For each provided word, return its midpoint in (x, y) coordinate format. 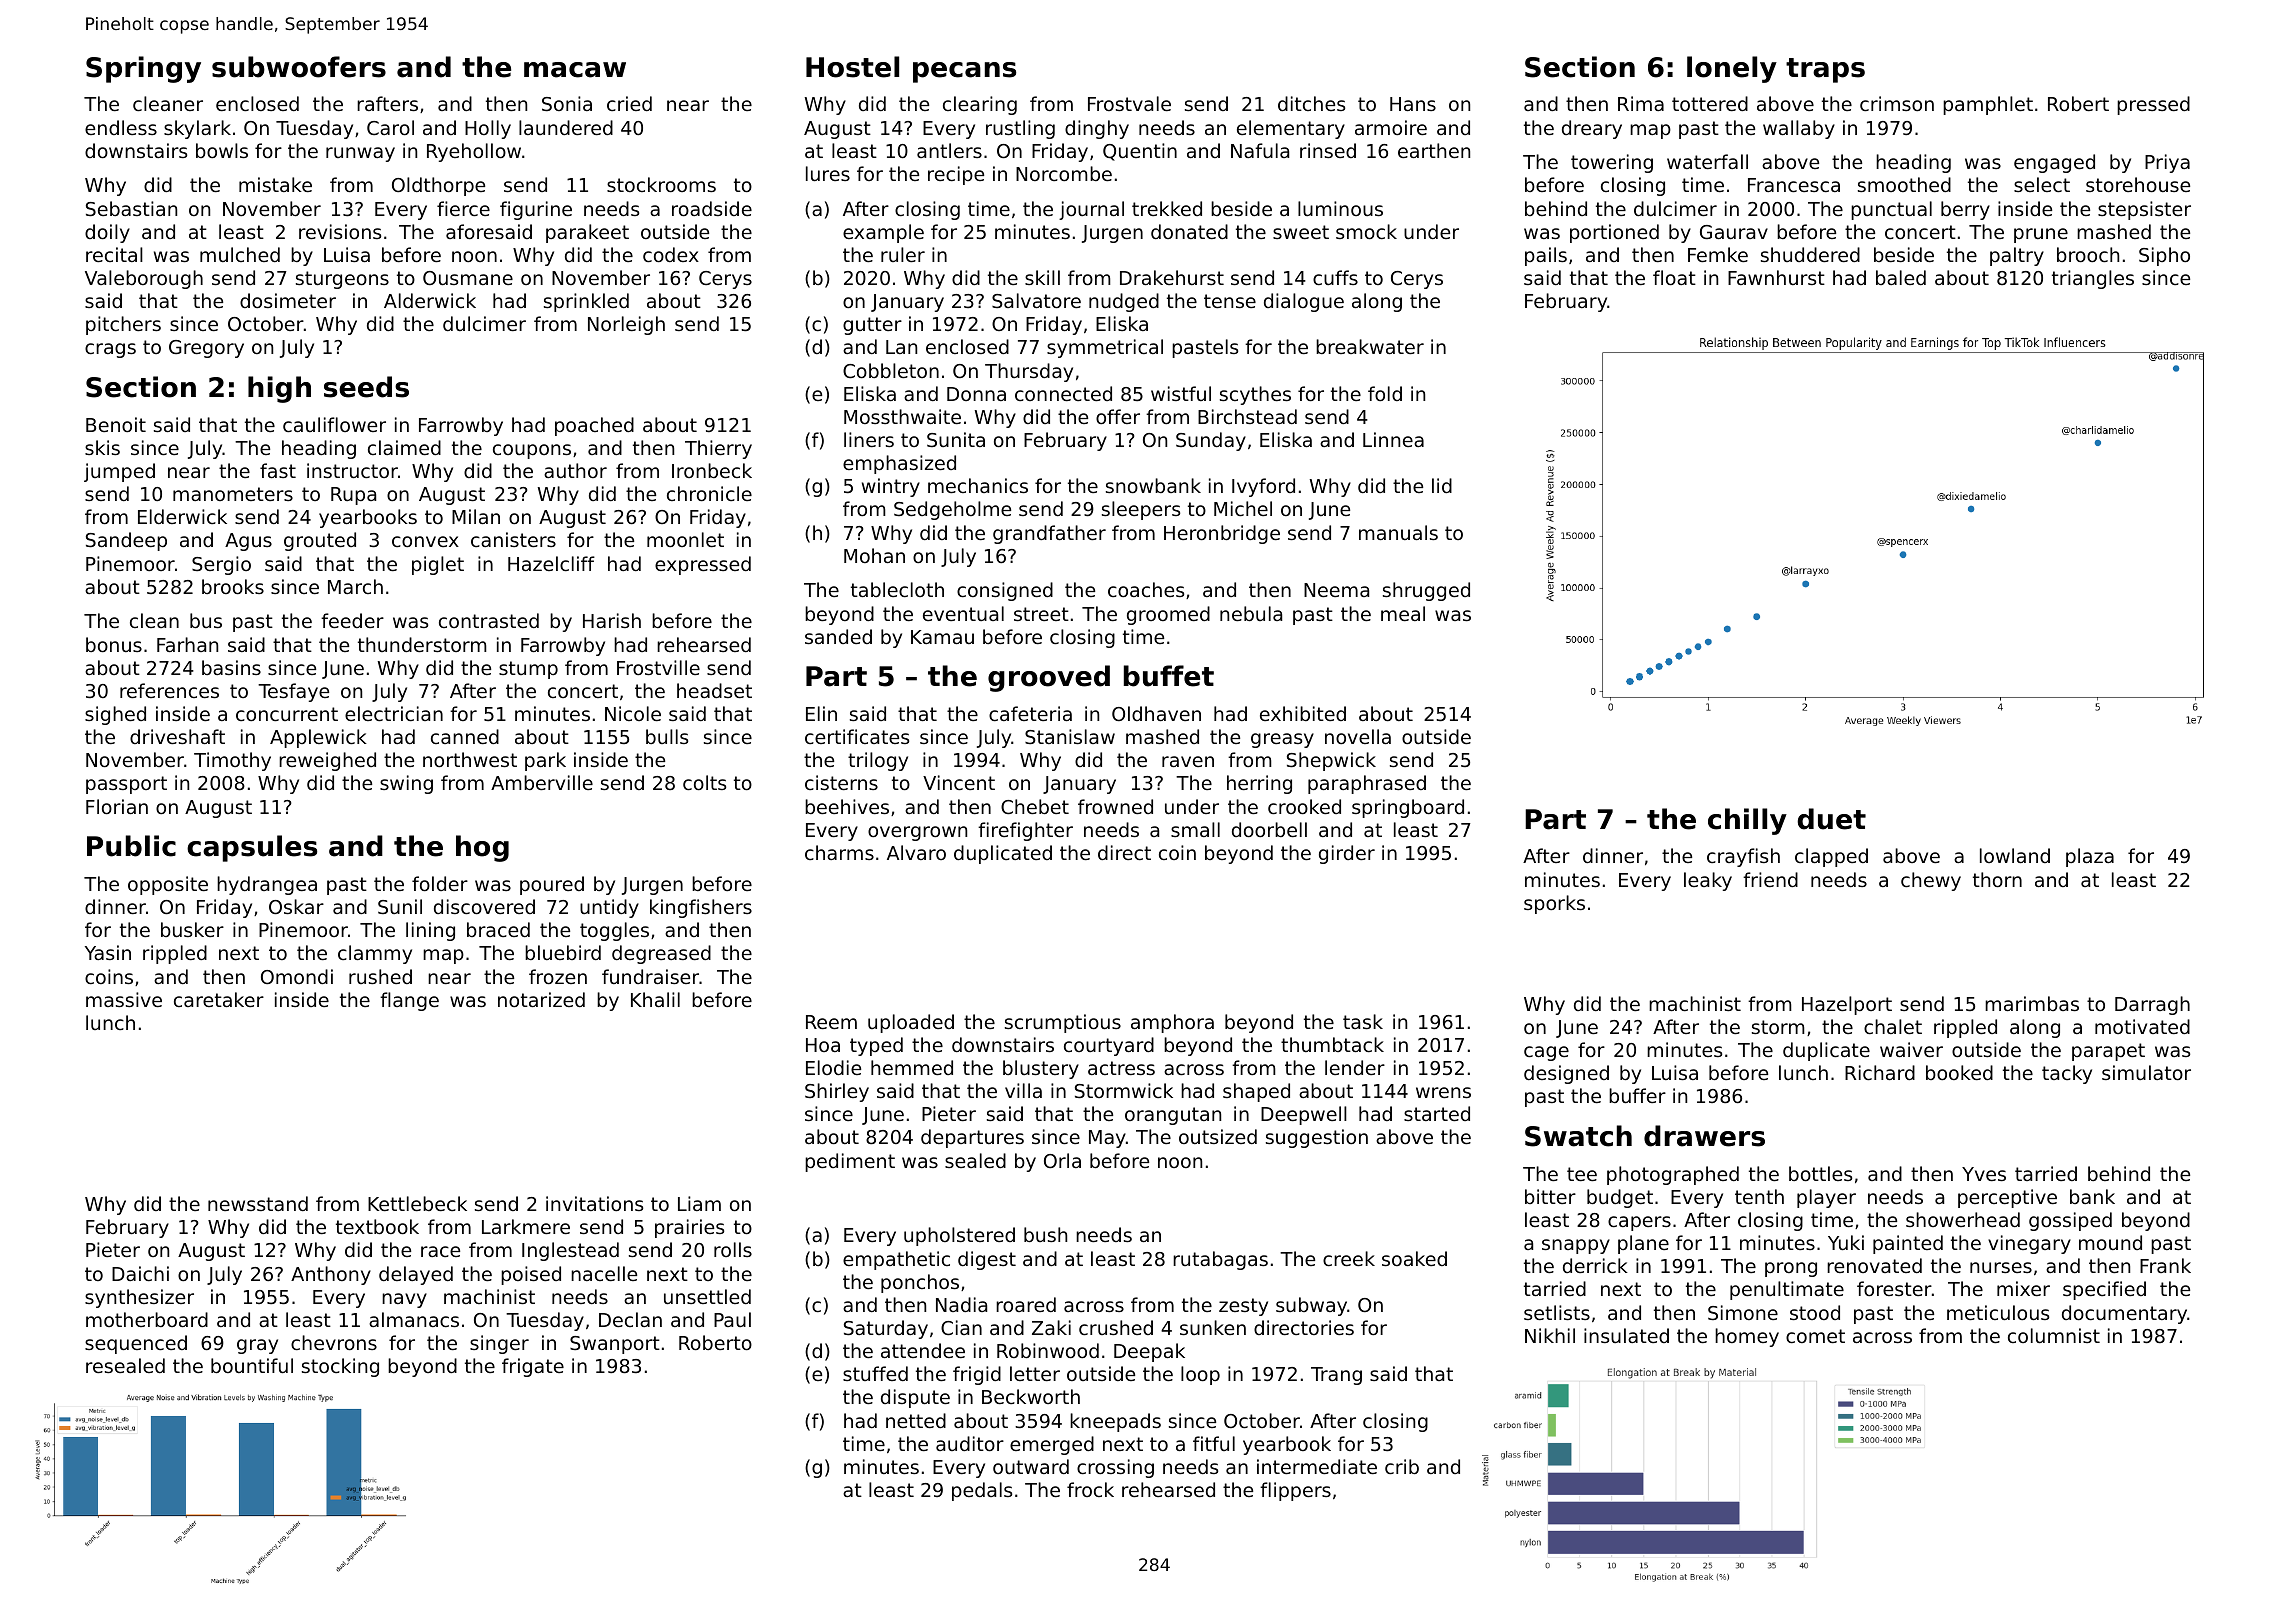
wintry (891, 487)
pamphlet (1988, 105)
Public (131, 846)
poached (594, 426)
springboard (1408, 808)
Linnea (1393, 439)
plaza (2090, 857)
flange (409, 1001)
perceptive (2007, 1198)
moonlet (685, 539)
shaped (1256, 1092)
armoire (1391, 127)
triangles (2093, 279)
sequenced (136, 1344)
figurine (536, 210)
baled (1901, 277)
